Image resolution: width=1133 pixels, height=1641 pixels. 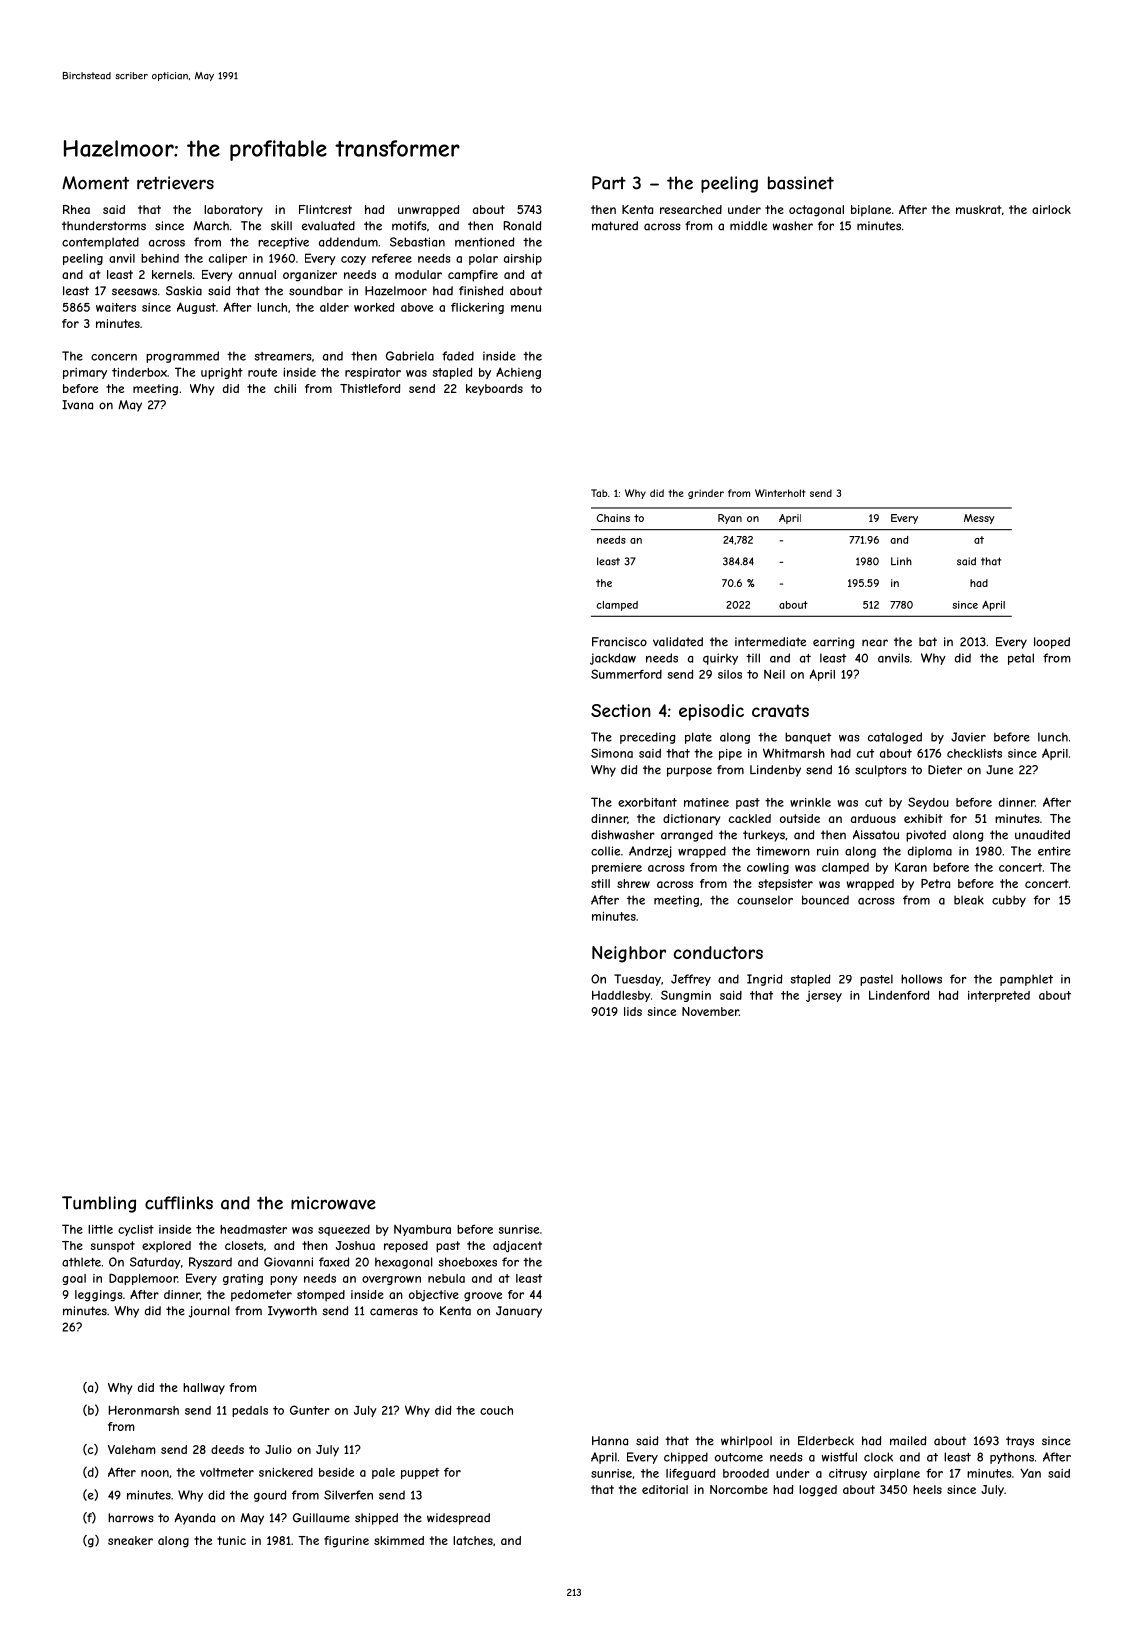 I want to click on Achieng, so click(x=518, y=373).
